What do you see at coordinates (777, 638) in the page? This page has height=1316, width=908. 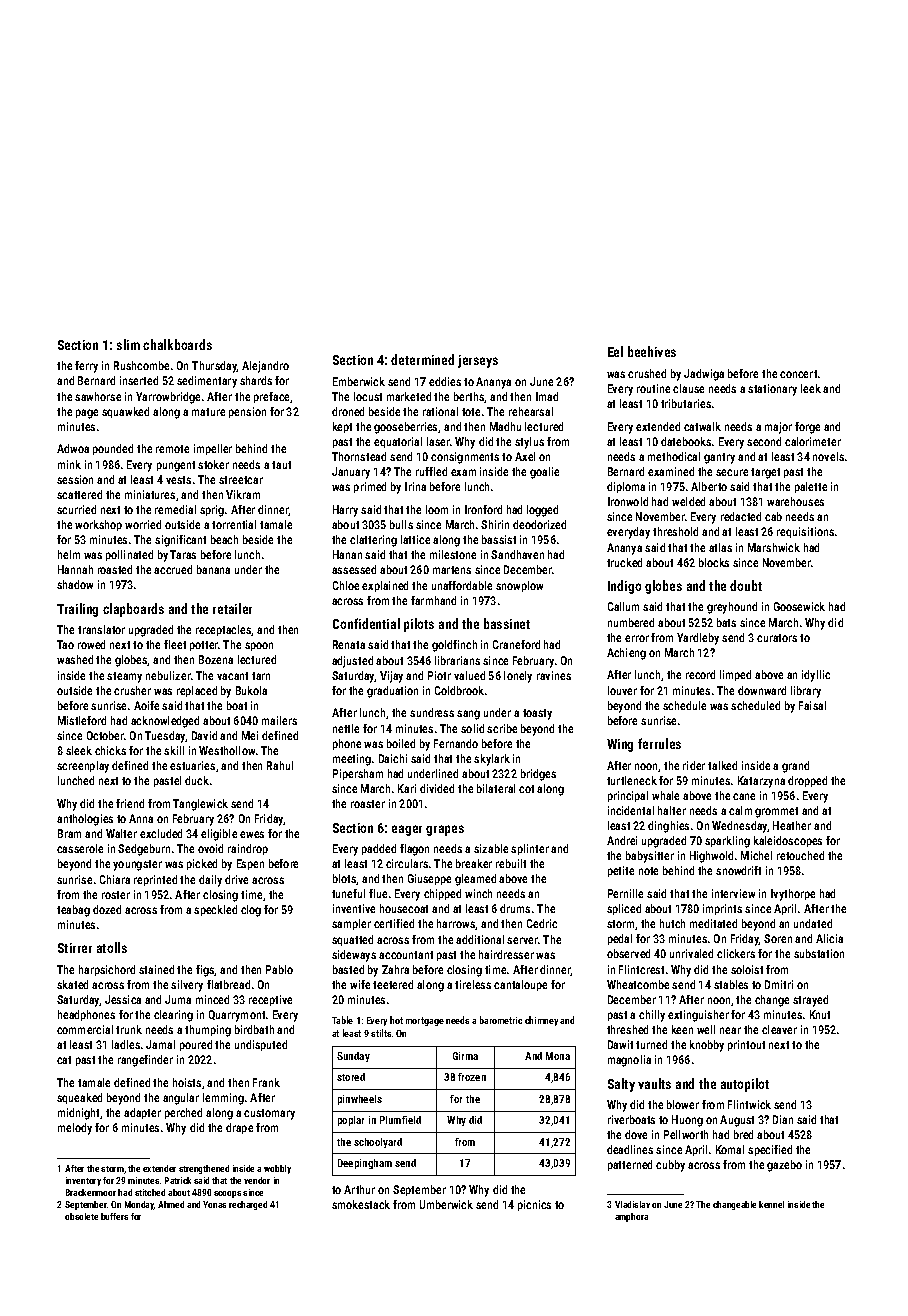 I see `curators` at bounding box center [777, 638].
